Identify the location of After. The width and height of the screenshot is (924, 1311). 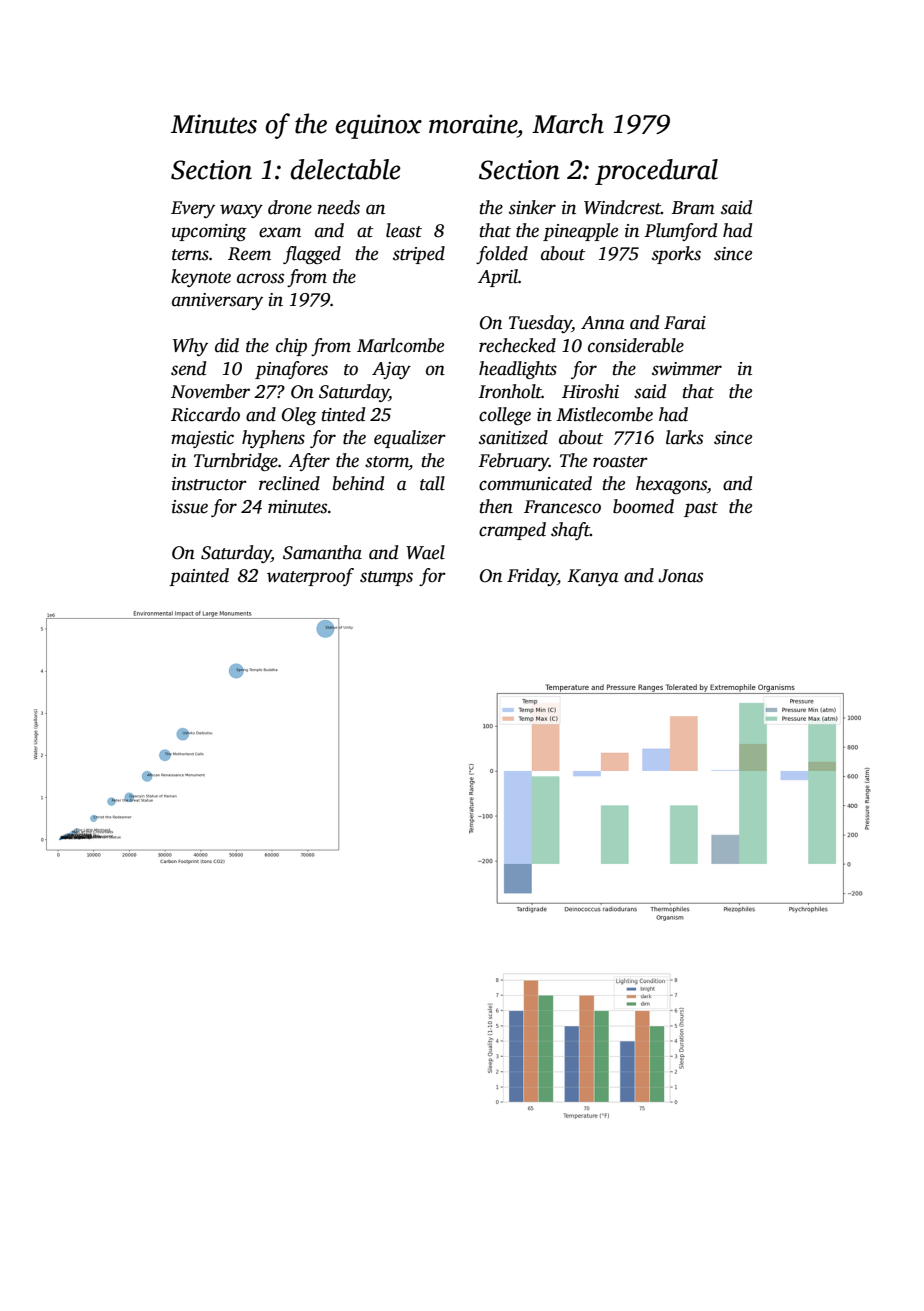
(309, 462).
